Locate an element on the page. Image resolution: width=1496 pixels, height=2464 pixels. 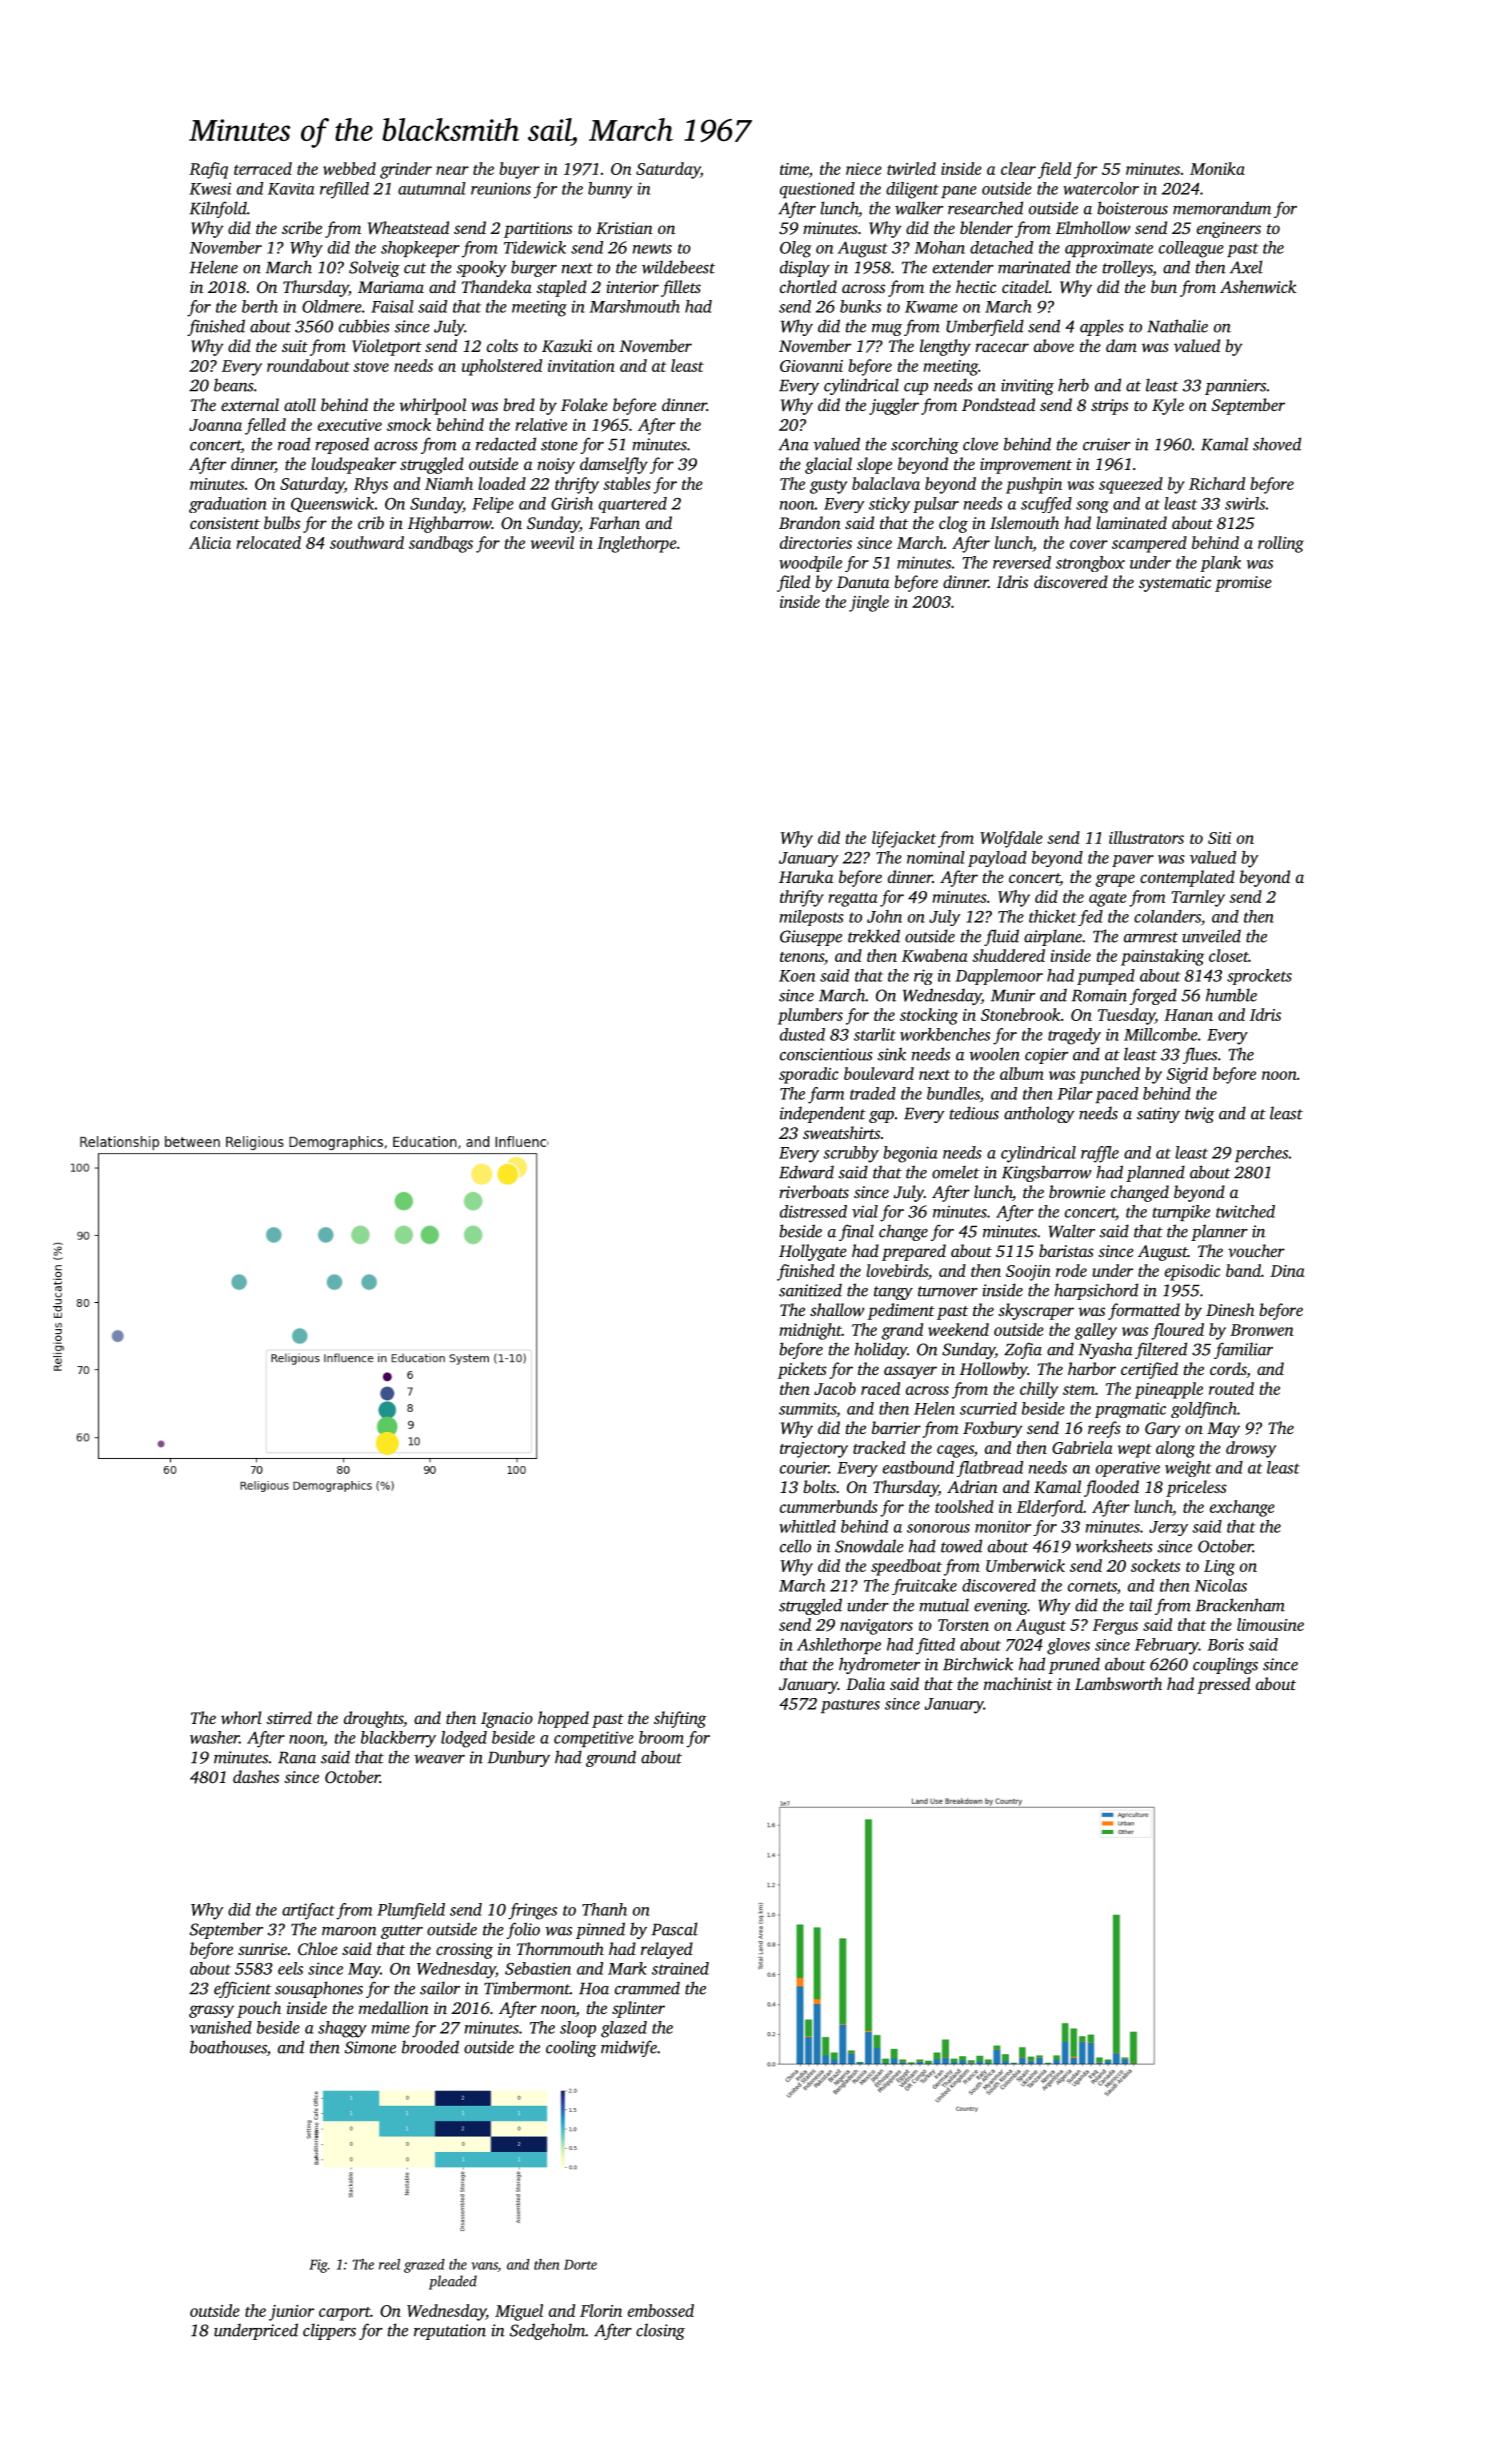
shaggy is located at coordinates (342, 2029).
